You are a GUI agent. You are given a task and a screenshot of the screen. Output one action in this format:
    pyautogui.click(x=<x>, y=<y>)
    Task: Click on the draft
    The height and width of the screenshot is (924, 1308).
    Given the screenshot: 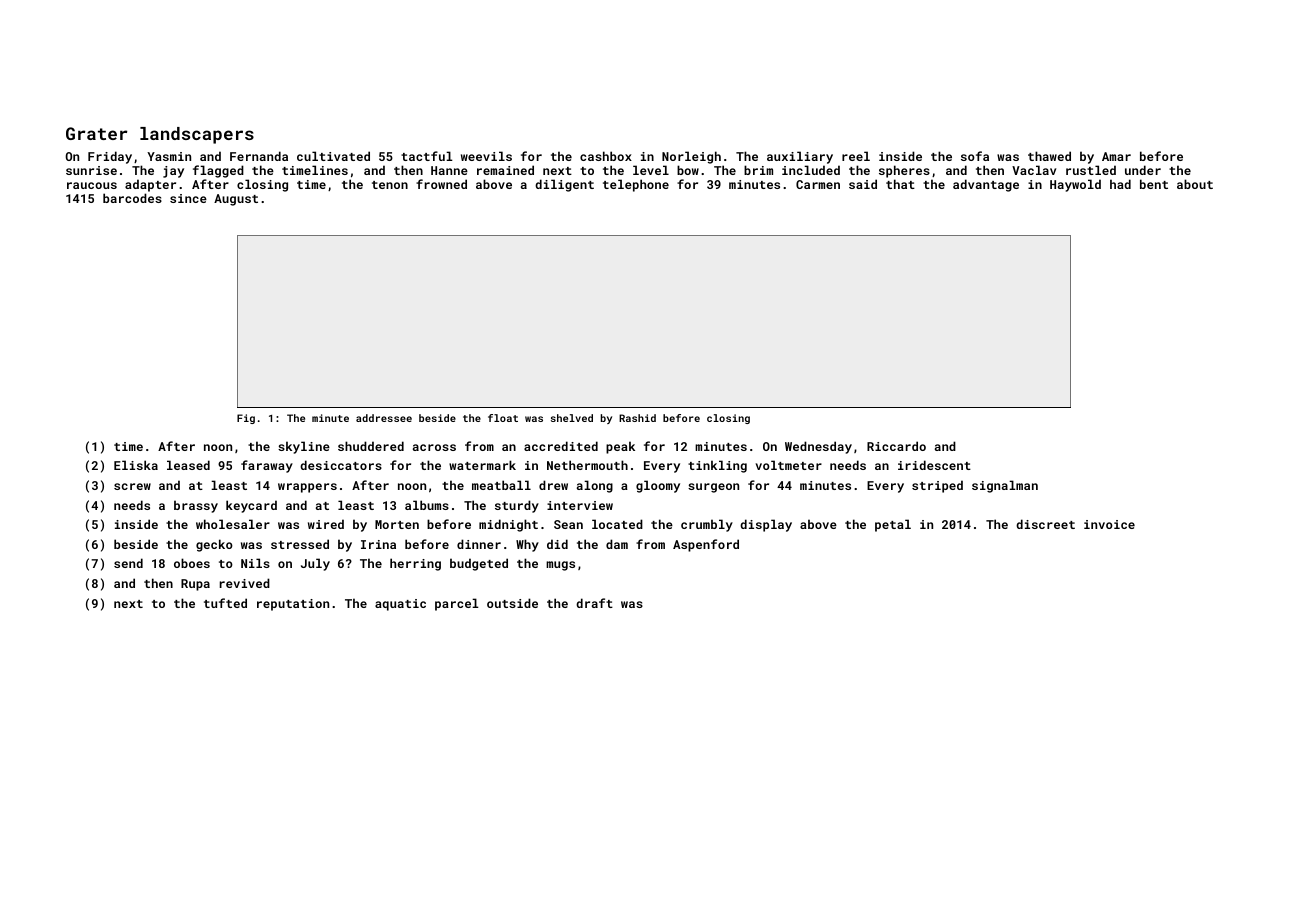 What is the action you would take?
    pyautogui.click(x=594, y=603)
